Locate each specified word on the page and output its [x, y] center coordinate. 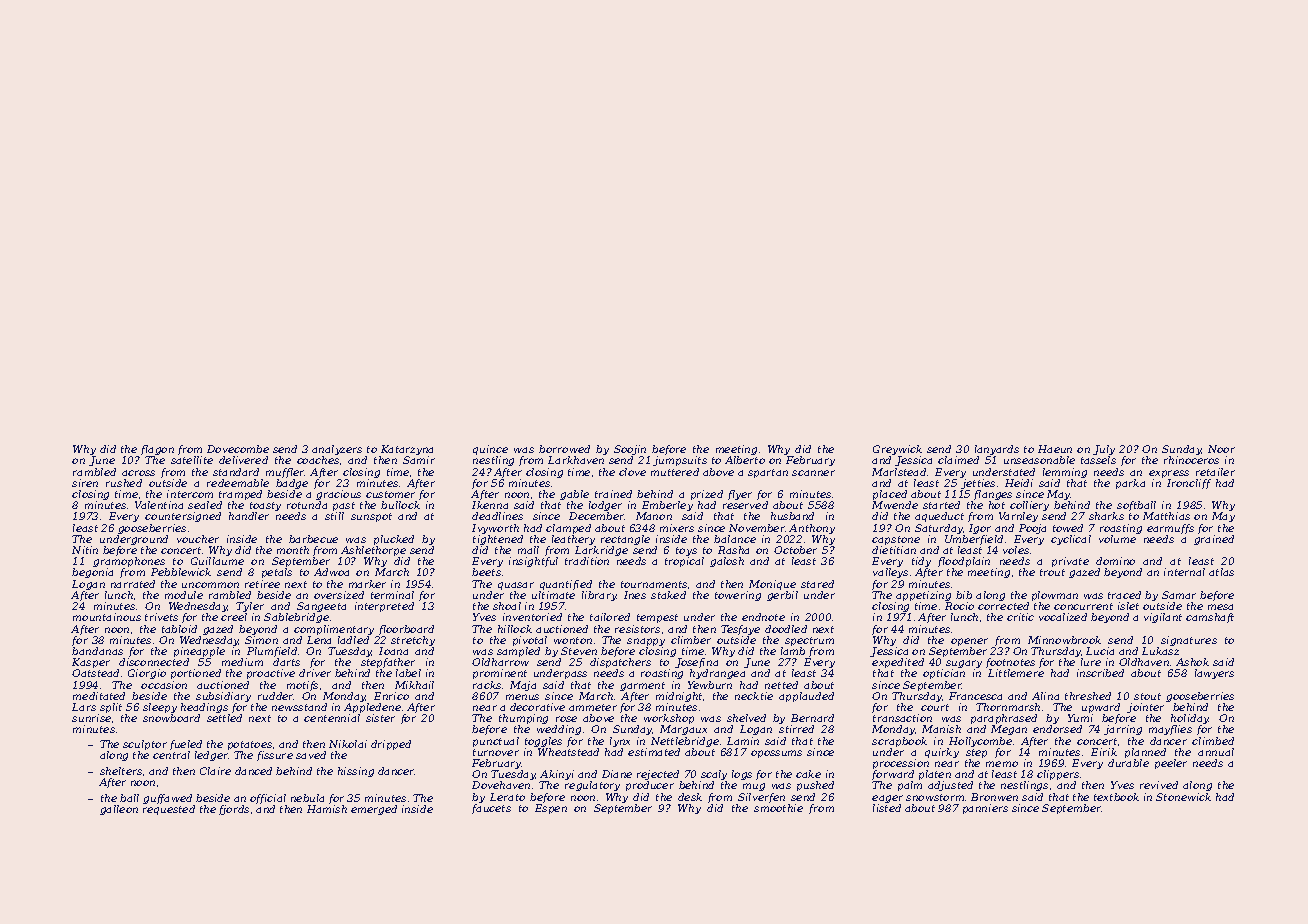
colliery [1029, 506]
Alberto [745, 460]
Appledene [372, 708]
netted [781, 685]
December [597, 516]
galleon [119, 810]
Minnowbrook [1064, 640]
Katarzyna [407, 450]
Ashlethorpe [373, 551]
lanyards [997, 450]
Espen [551, 809]
